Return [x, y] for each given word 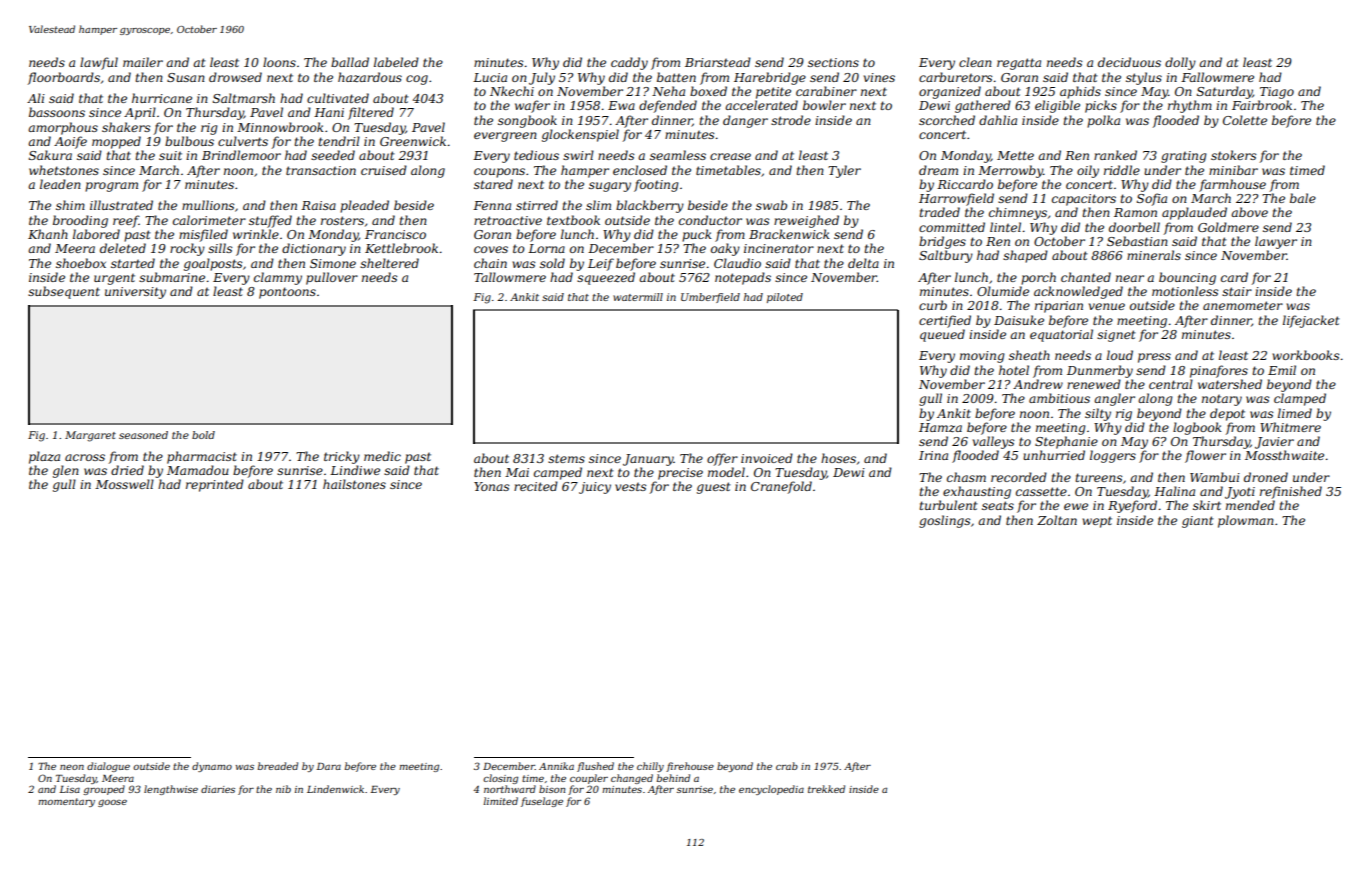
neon [72, 767]
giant [1198, 522]
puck [697, 235]
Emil [1282, 370]
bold [203, 435]
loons [279, 62]
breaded [278, 766]
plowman [1246, 521]
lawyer [1276, 242]
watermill [638, 297]
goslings [944, 521]
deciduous [1129, 62]
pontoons [287, 293]
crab [787, 766]
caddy [629, 63]
